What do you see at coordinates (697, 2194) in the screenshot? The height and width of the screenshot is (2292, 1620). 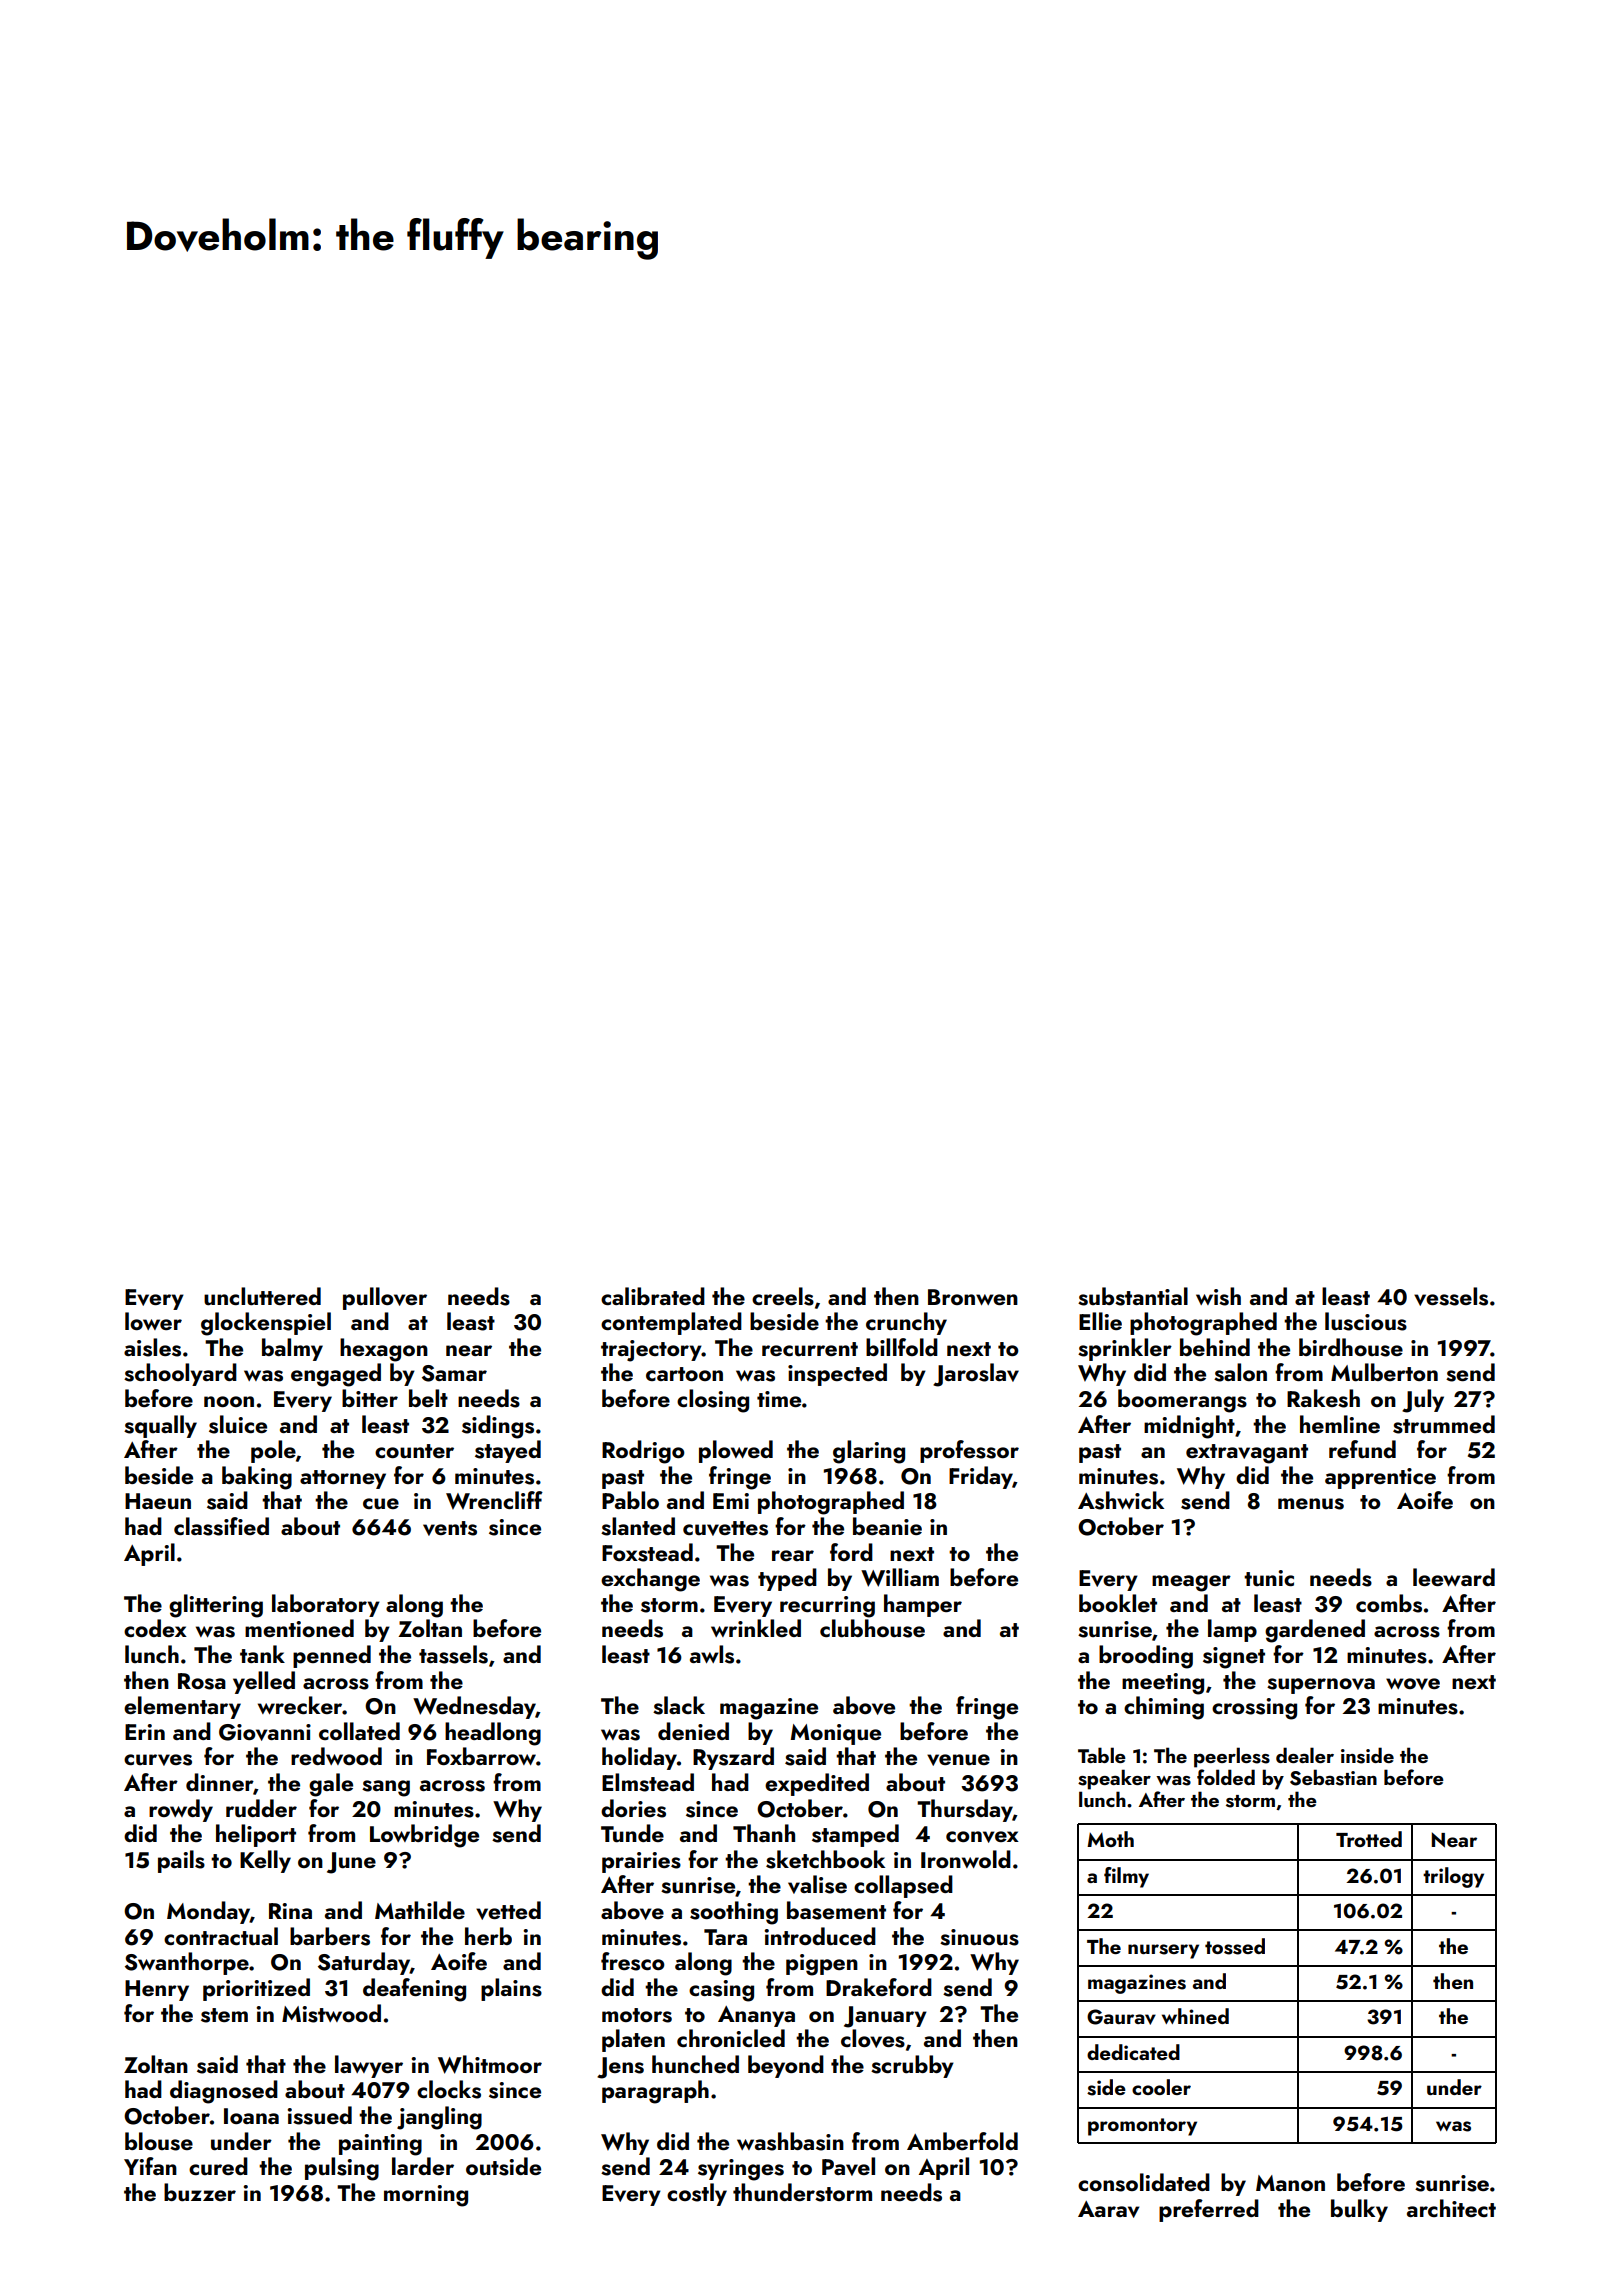 I see `costly` at bounding box center [697, 2194].
